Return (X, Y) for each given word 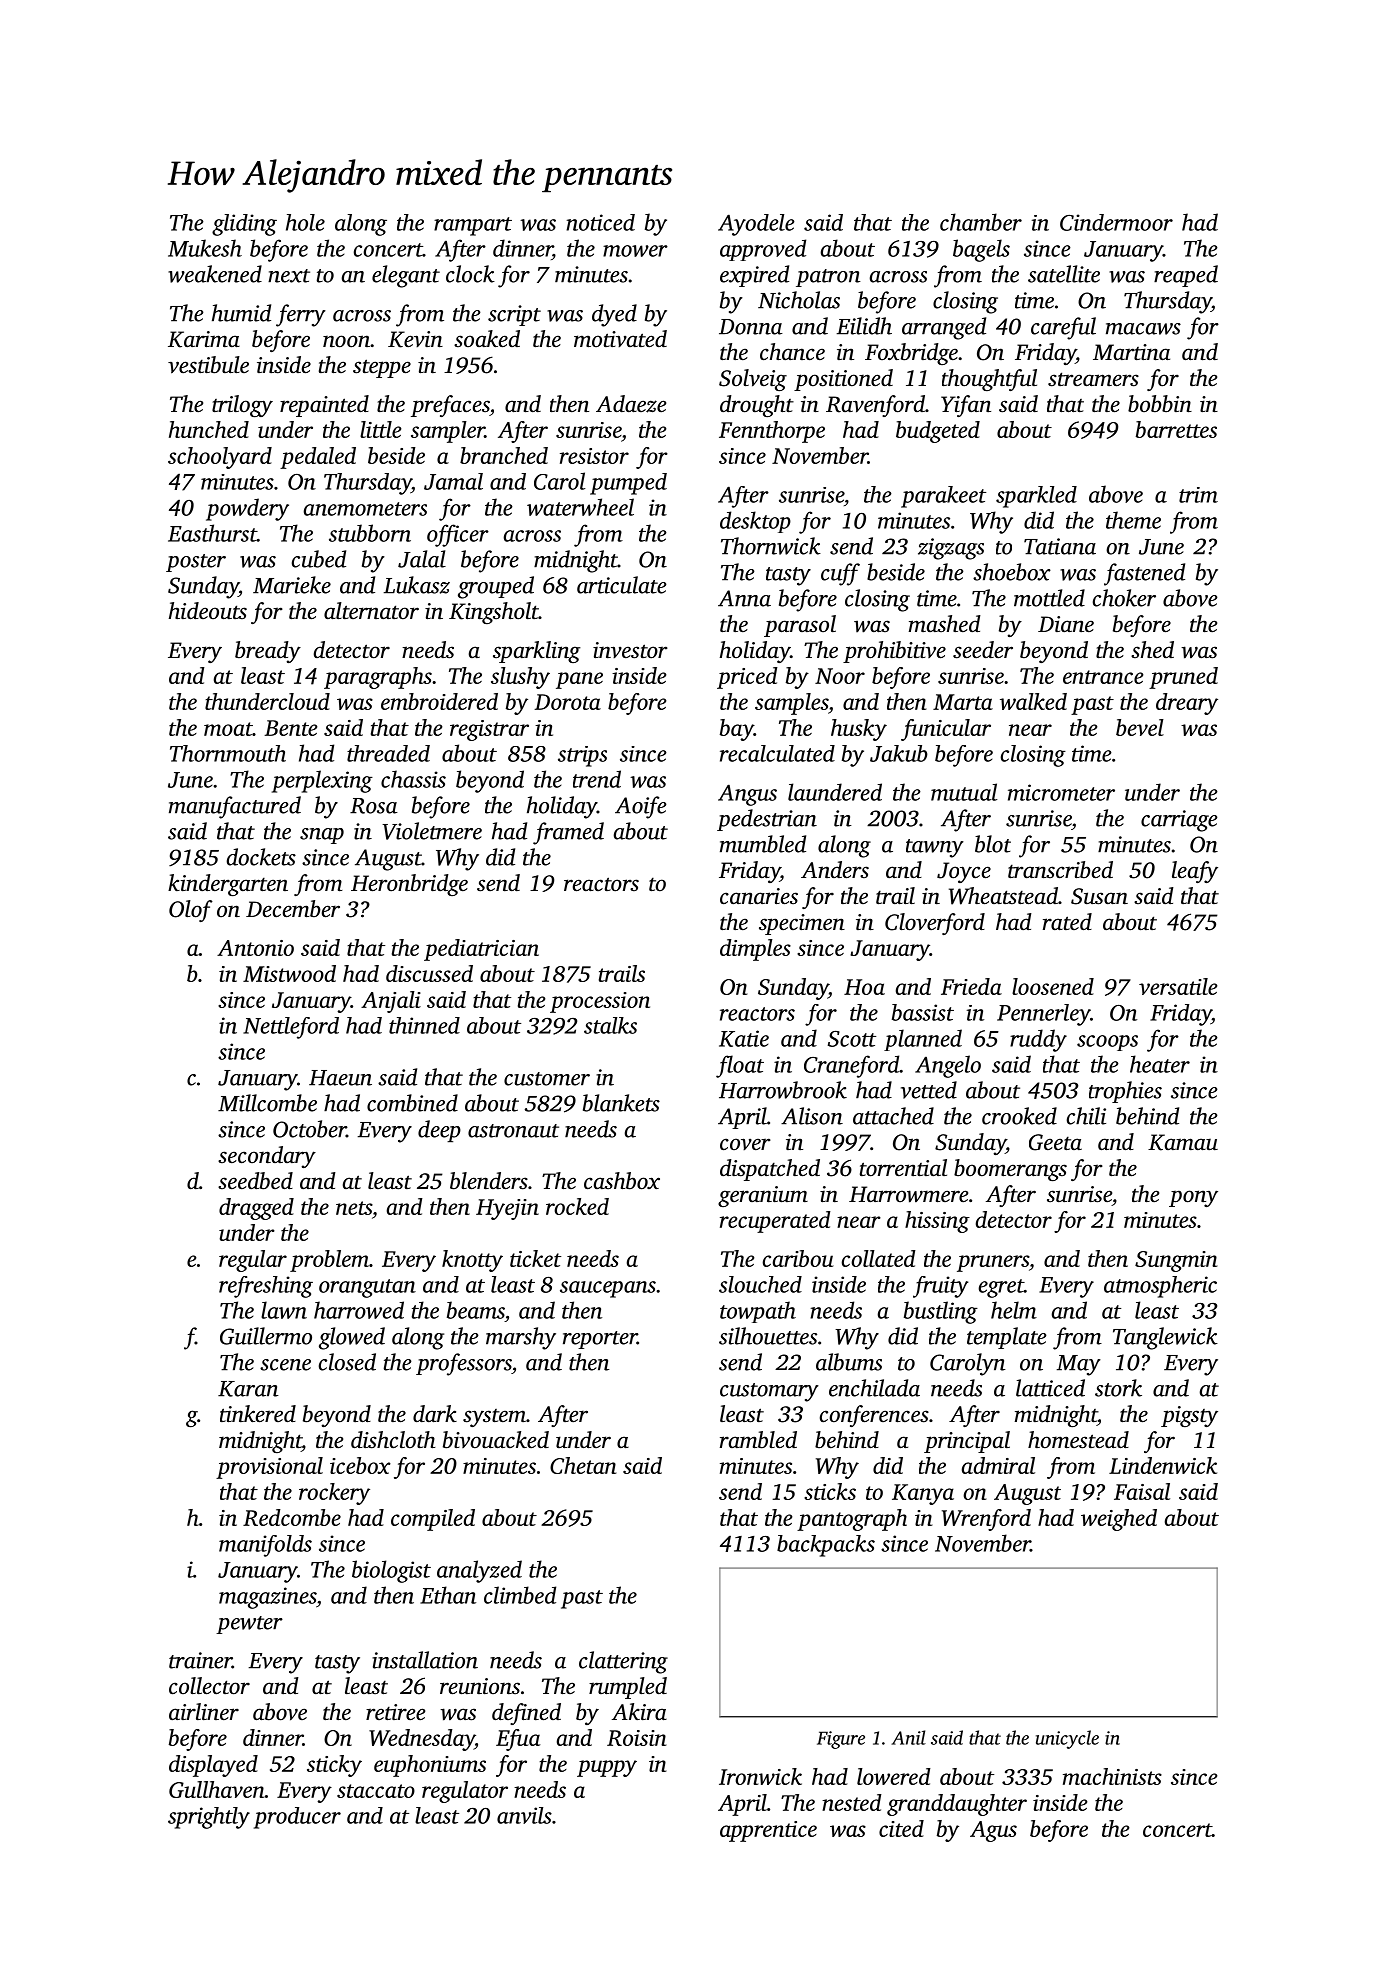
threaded (388, 753)
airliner (204, 1711)
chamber (981, 222)
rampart (473, 226)
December (293, 909)
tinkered (258, 1414)
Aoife (641, 807)
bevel (1140, 727)
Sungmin (1176, 1261)
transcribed (1060, 870)
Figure (841, 1740)
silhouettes (768, 1336)
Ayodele (756, 225)
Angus (747, 795)
